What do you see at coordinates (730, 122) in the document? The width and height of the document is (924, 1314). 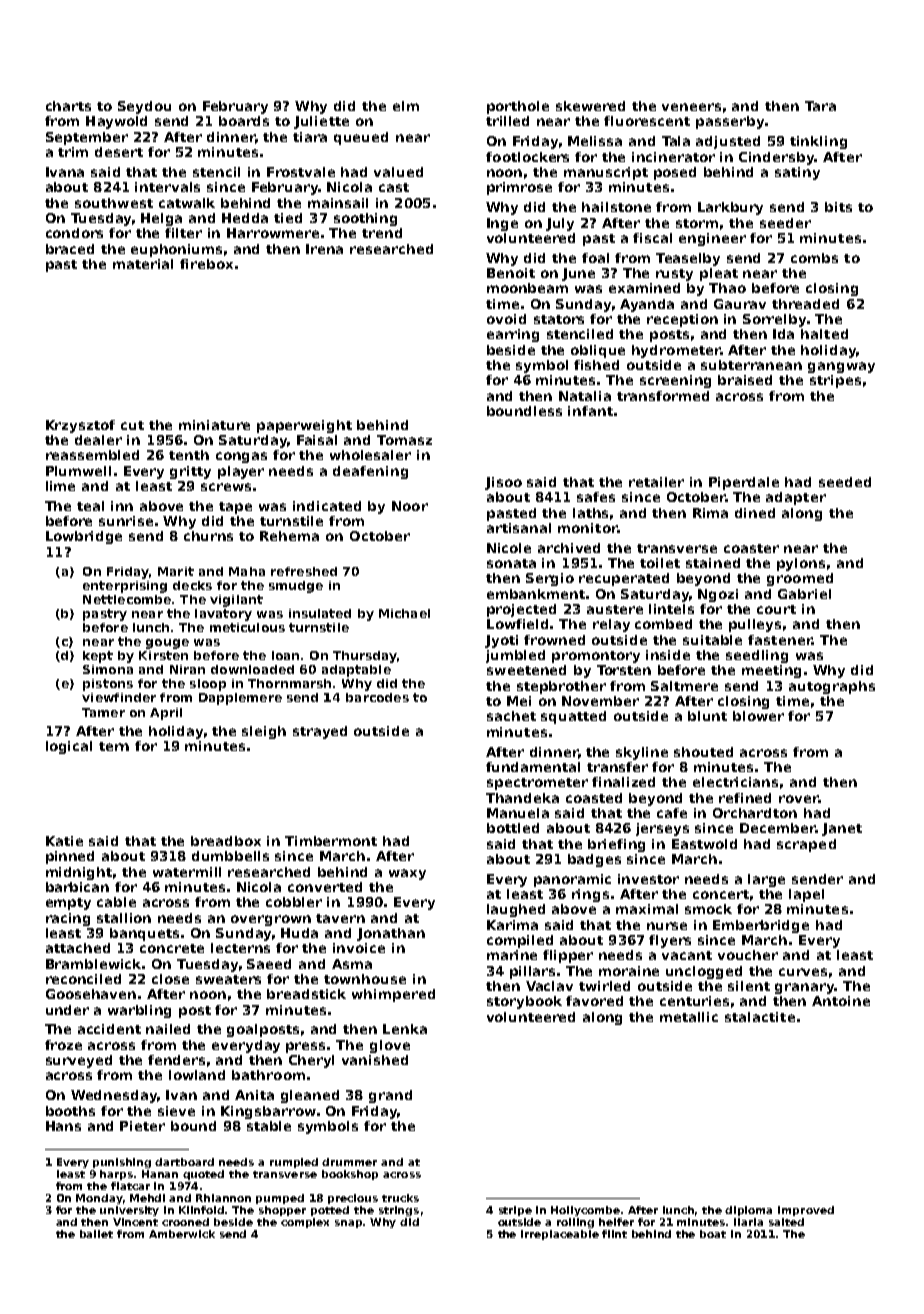 I see `passerby` at bounding box center [730, 122].
